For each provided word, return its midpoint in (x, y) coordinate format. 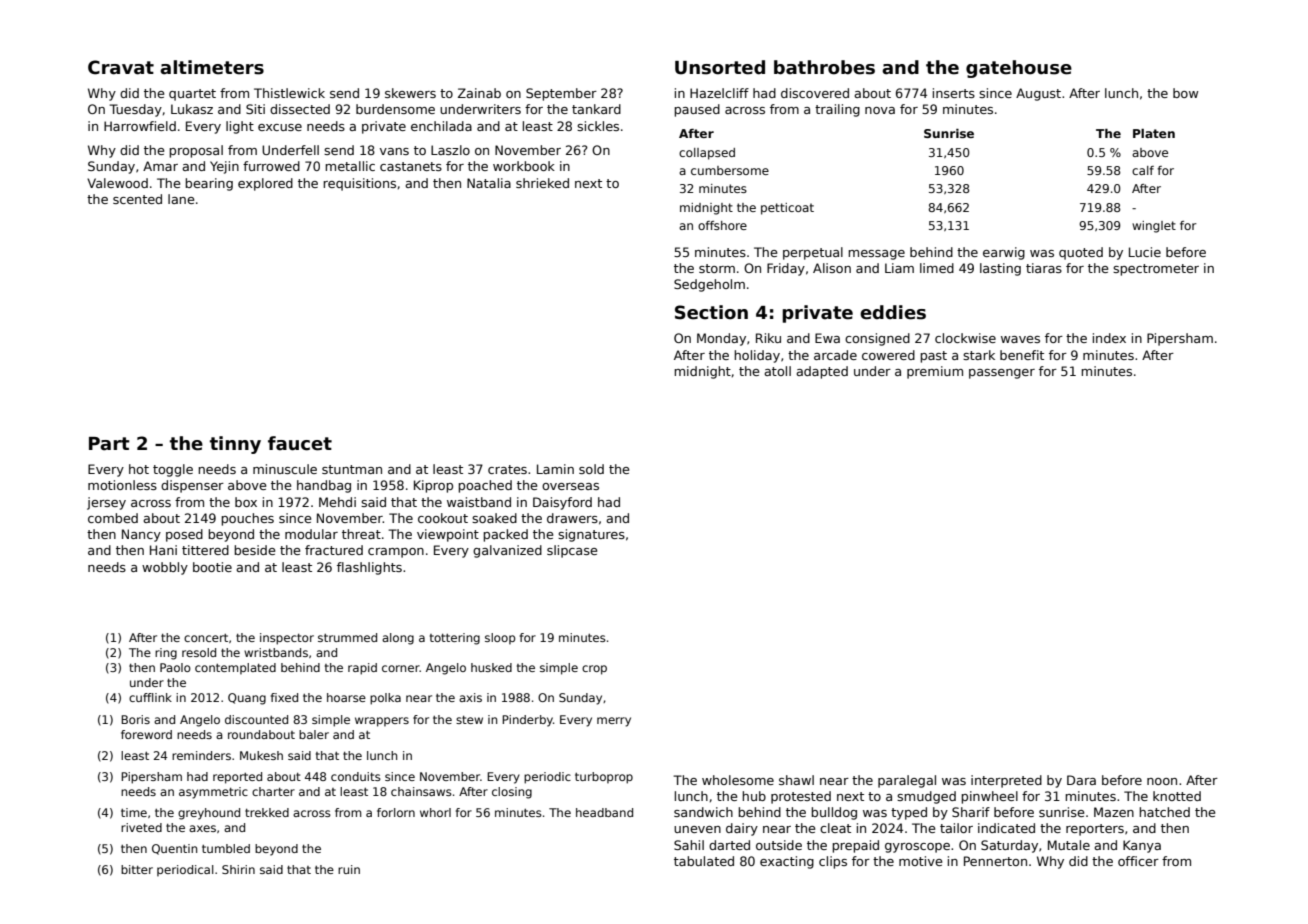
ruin (349, 869)
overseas (570, 486)
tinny (235, 445)
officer (1138, 861)
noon (1162, 781)
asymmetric (213, 793)
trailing (837, 110)
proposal (196, 151)
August (1038, 94)
